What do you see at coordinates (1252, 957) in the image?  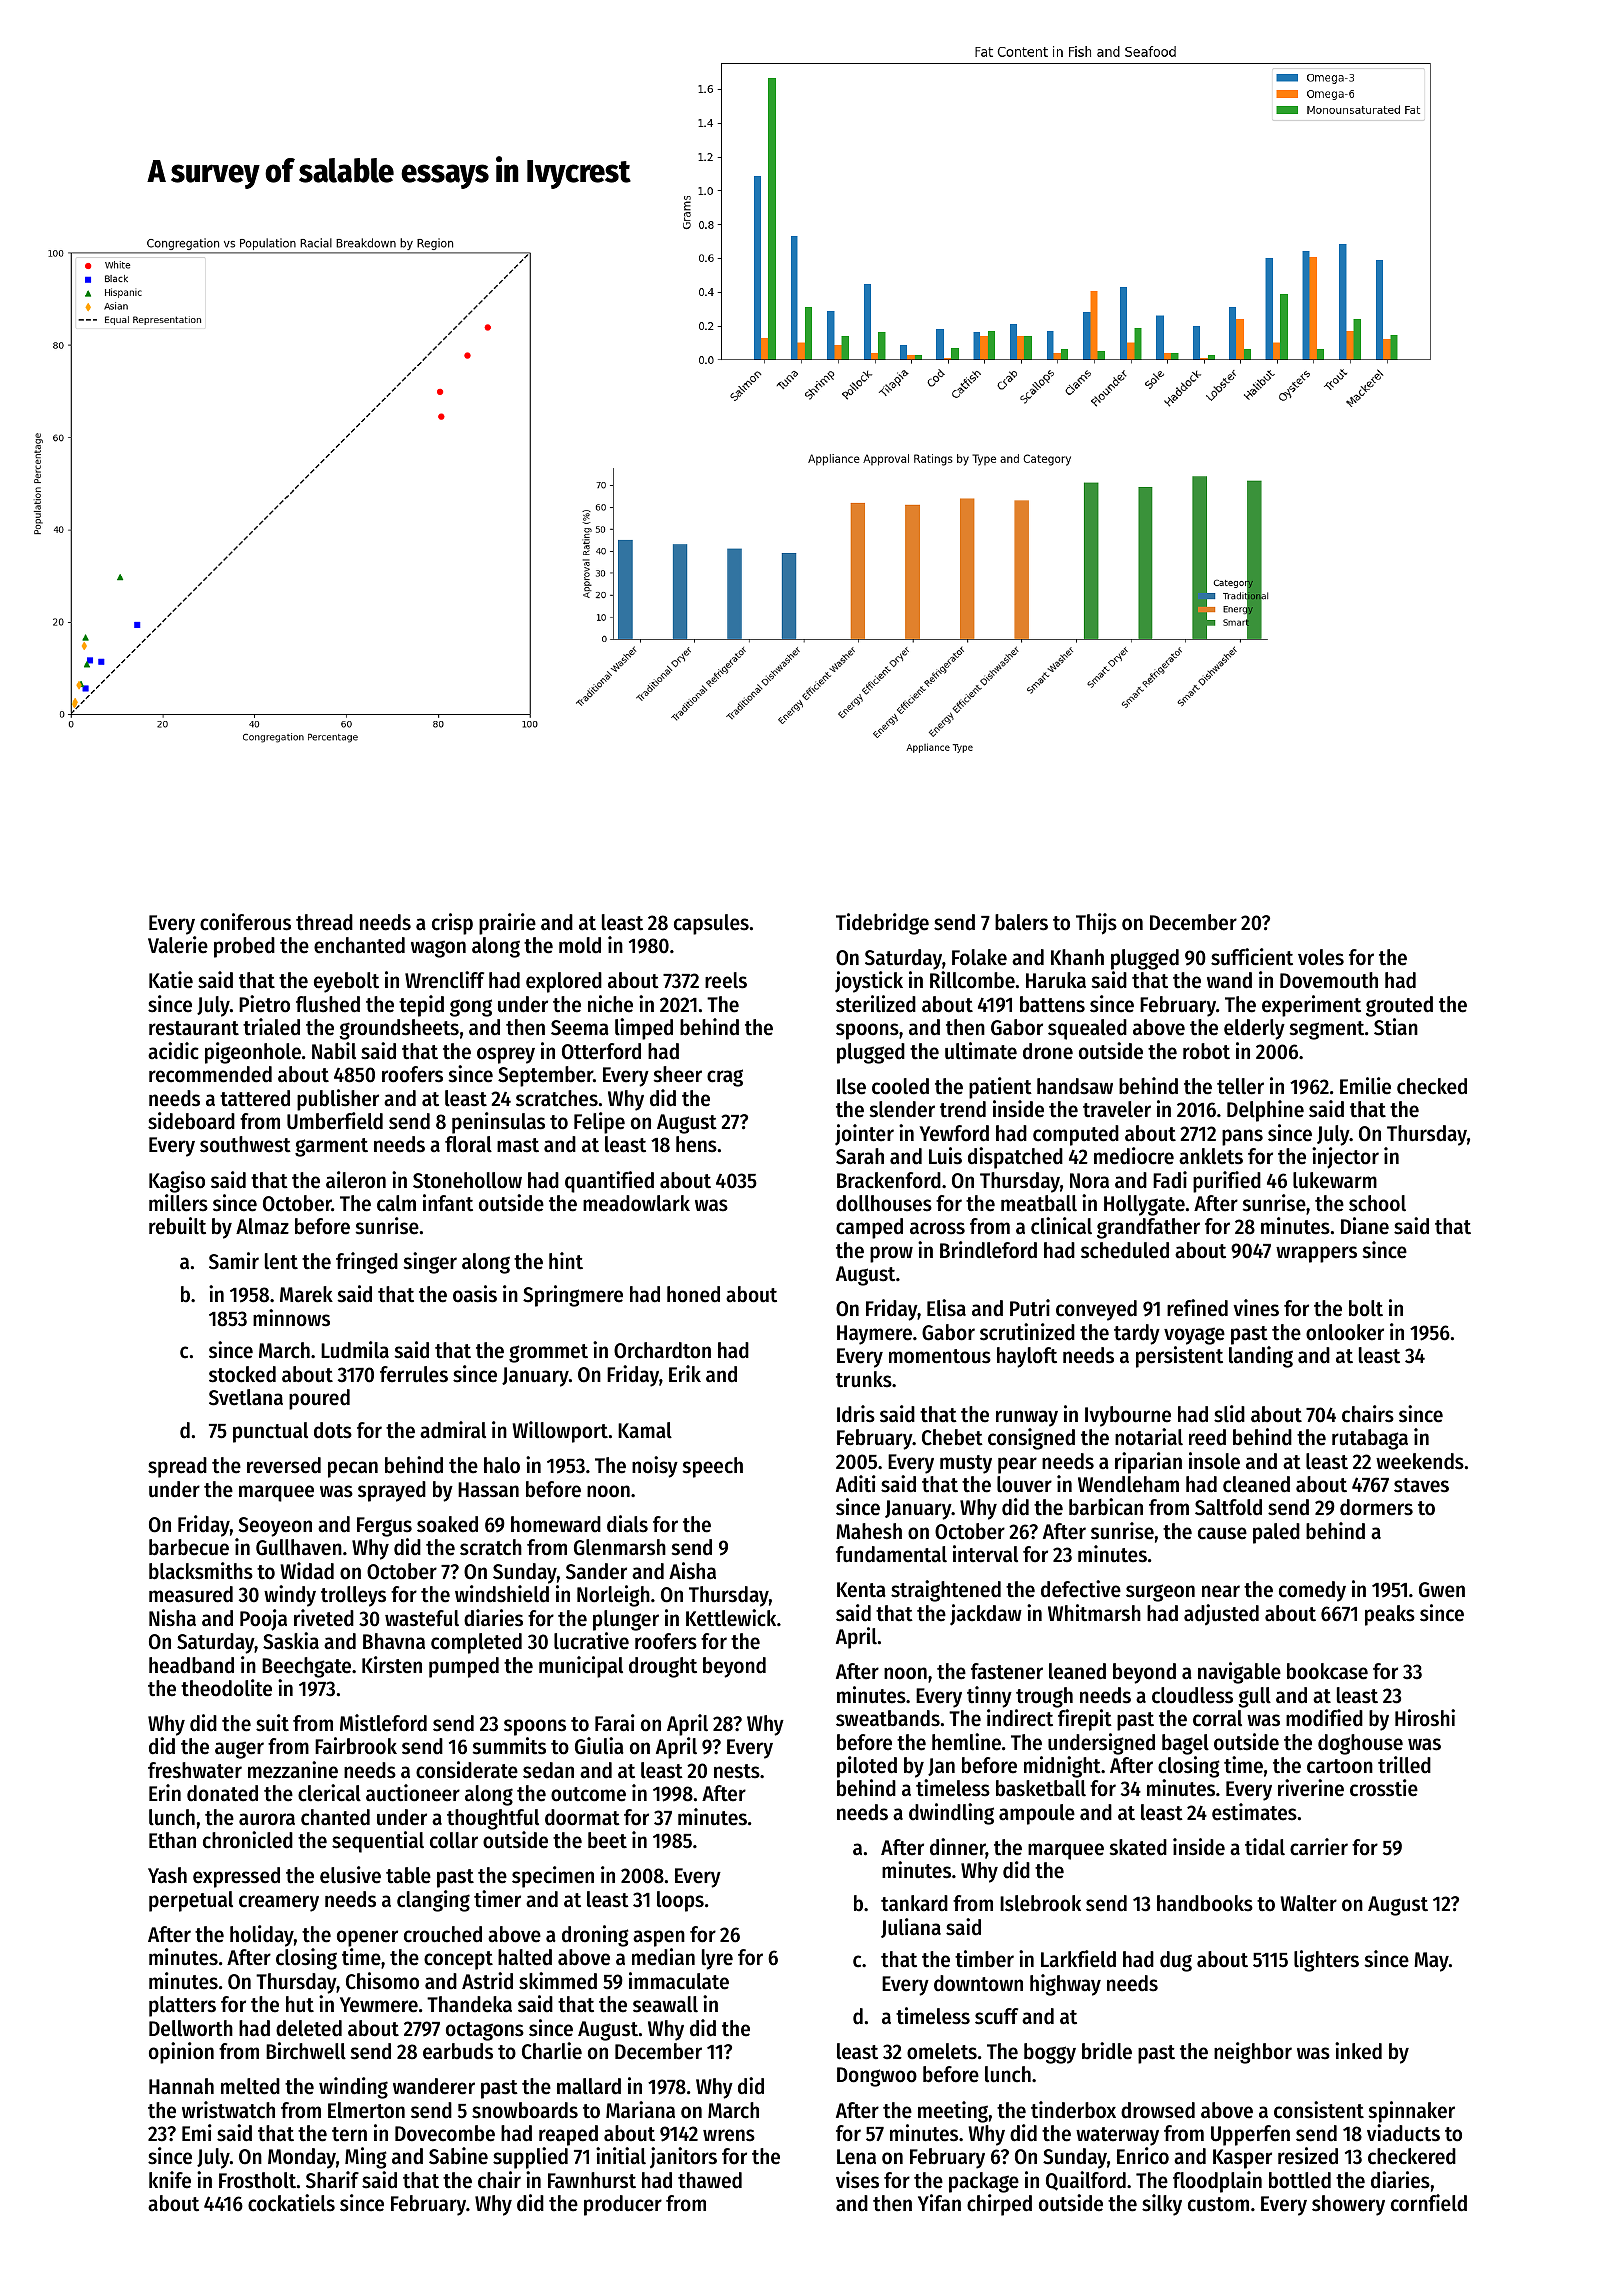 I see `sufficient` at bounding box center [1252, 957].
